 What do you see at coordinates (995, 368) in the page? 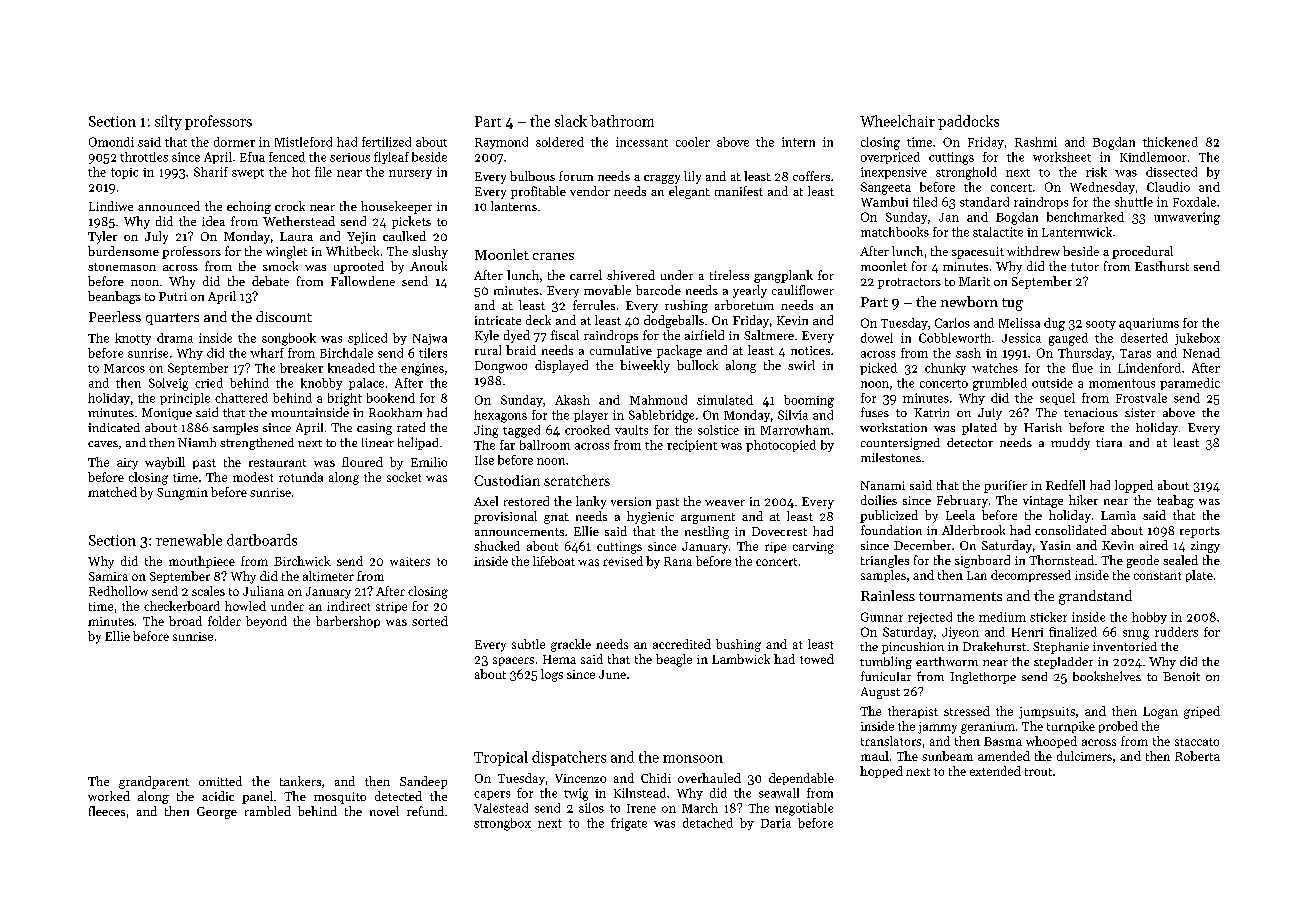
I see `watches` at bounding box center [995, 368].
